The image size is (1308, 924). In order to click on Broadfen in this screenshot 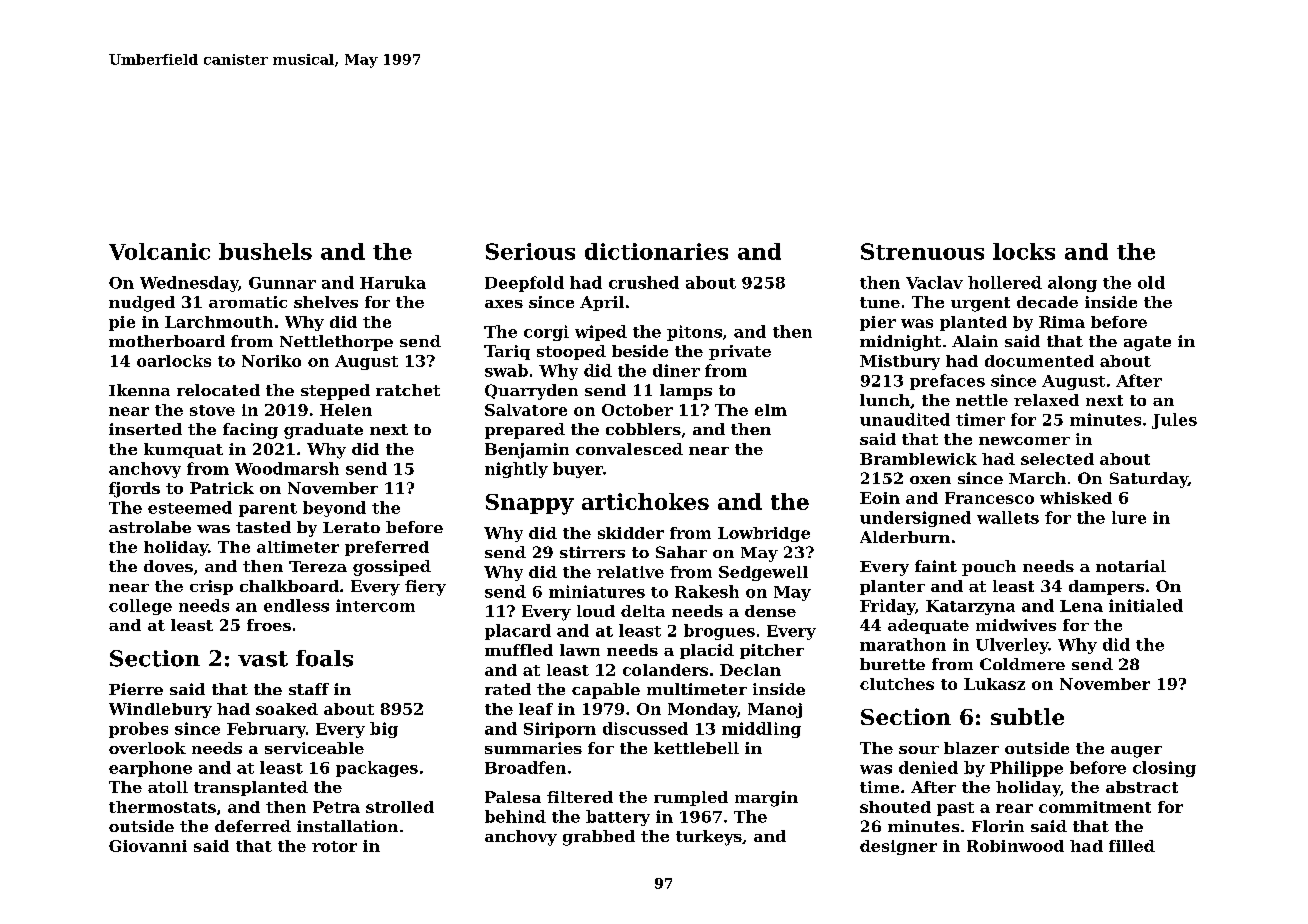, I will do `click(525, 767)`.
